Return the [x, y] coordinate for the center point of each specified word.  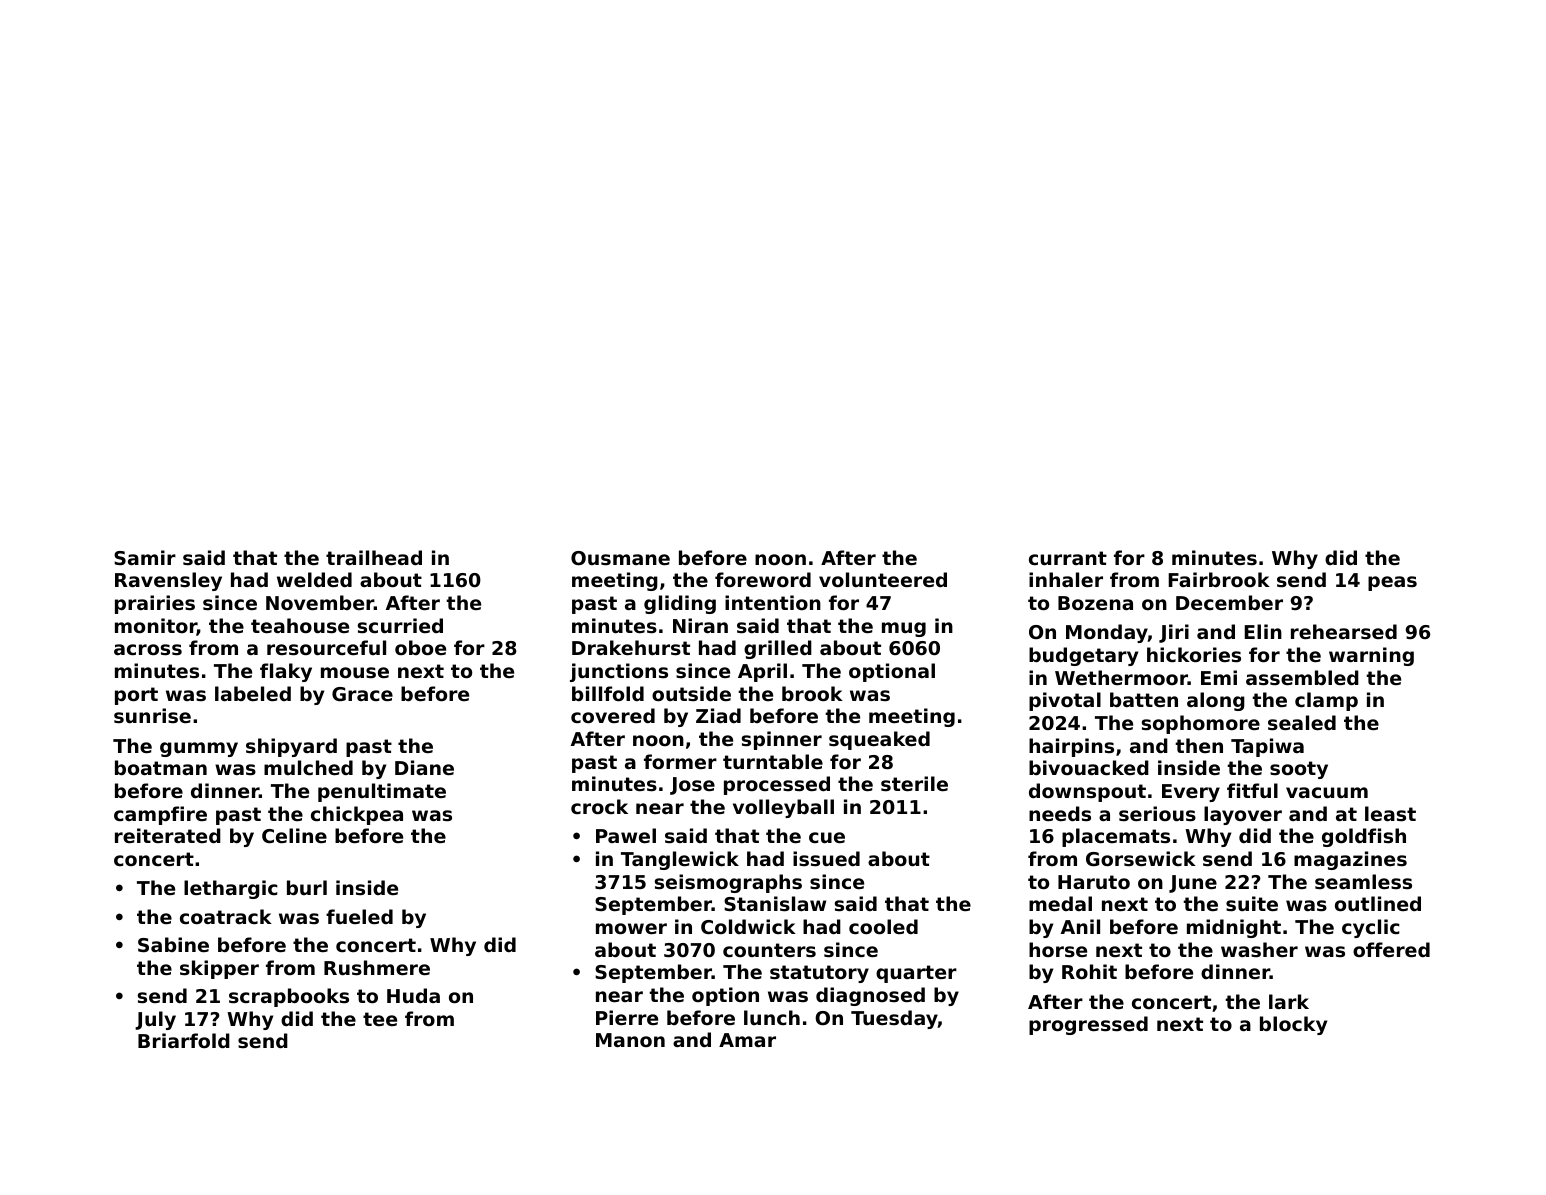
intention [773, 602]
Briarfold [184, 1040]
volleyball [783, 808]
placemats [1116, 837]
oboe [420, 647]
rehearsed [1344, 631]
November [320, 602]
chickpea [357, 815]
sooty [1299, 770]
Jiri [1174, 633]
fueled [359, 916]
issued [826, 859]
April [762, 672]
